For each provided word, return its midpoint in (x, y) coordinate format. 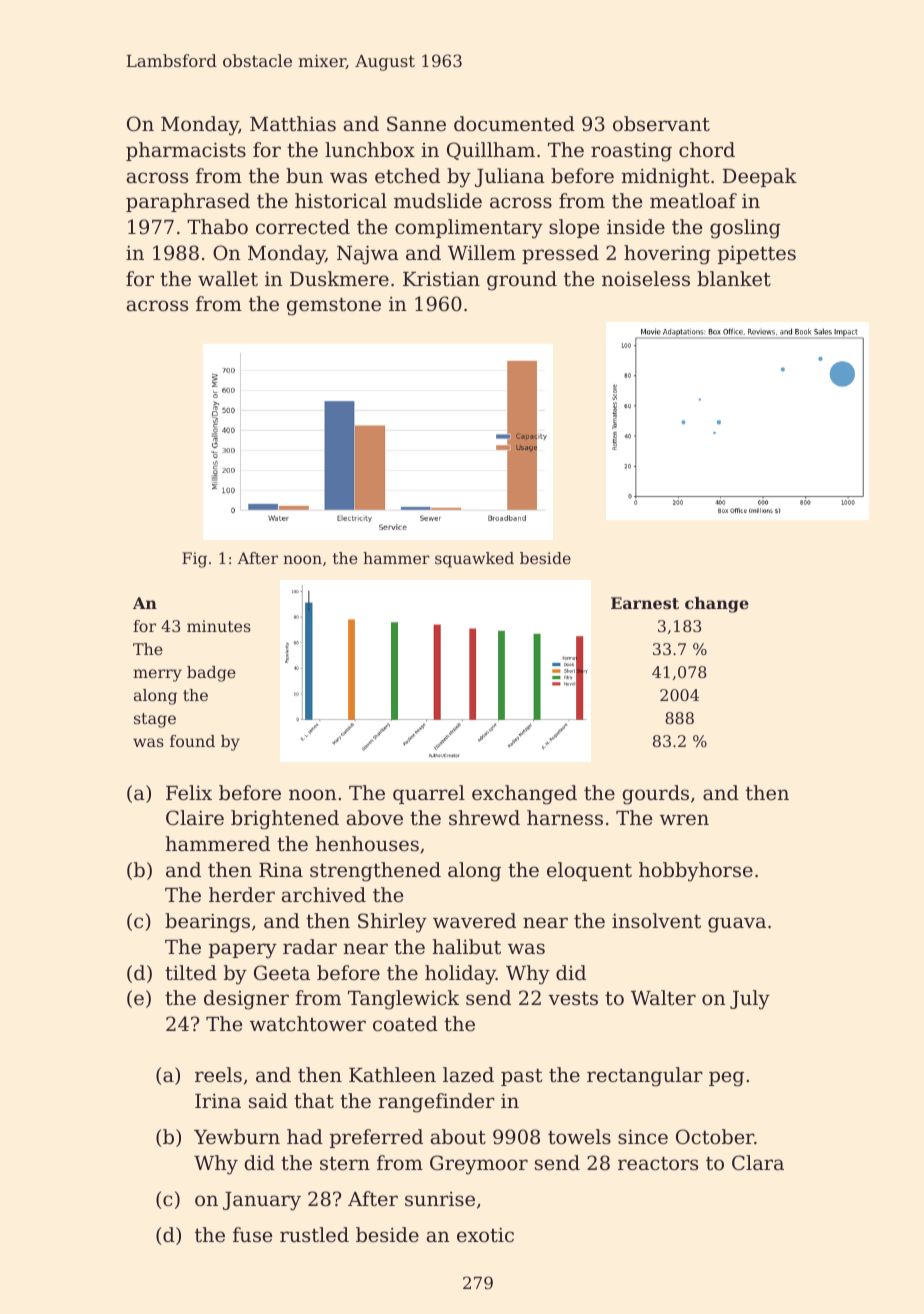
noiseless (646, 278)
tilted (191, 972)
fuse (252, 1234)
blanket (734, 278)
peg (726, 1079)
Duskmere (339, 278)
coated (405, 1023)
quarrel (429, 794)
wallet (228, 278)
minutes (219, 626)
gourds (655, 795)
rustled (314, 1234)
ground (522, 281)
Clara (758, 1162)
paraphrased (188, 202)
